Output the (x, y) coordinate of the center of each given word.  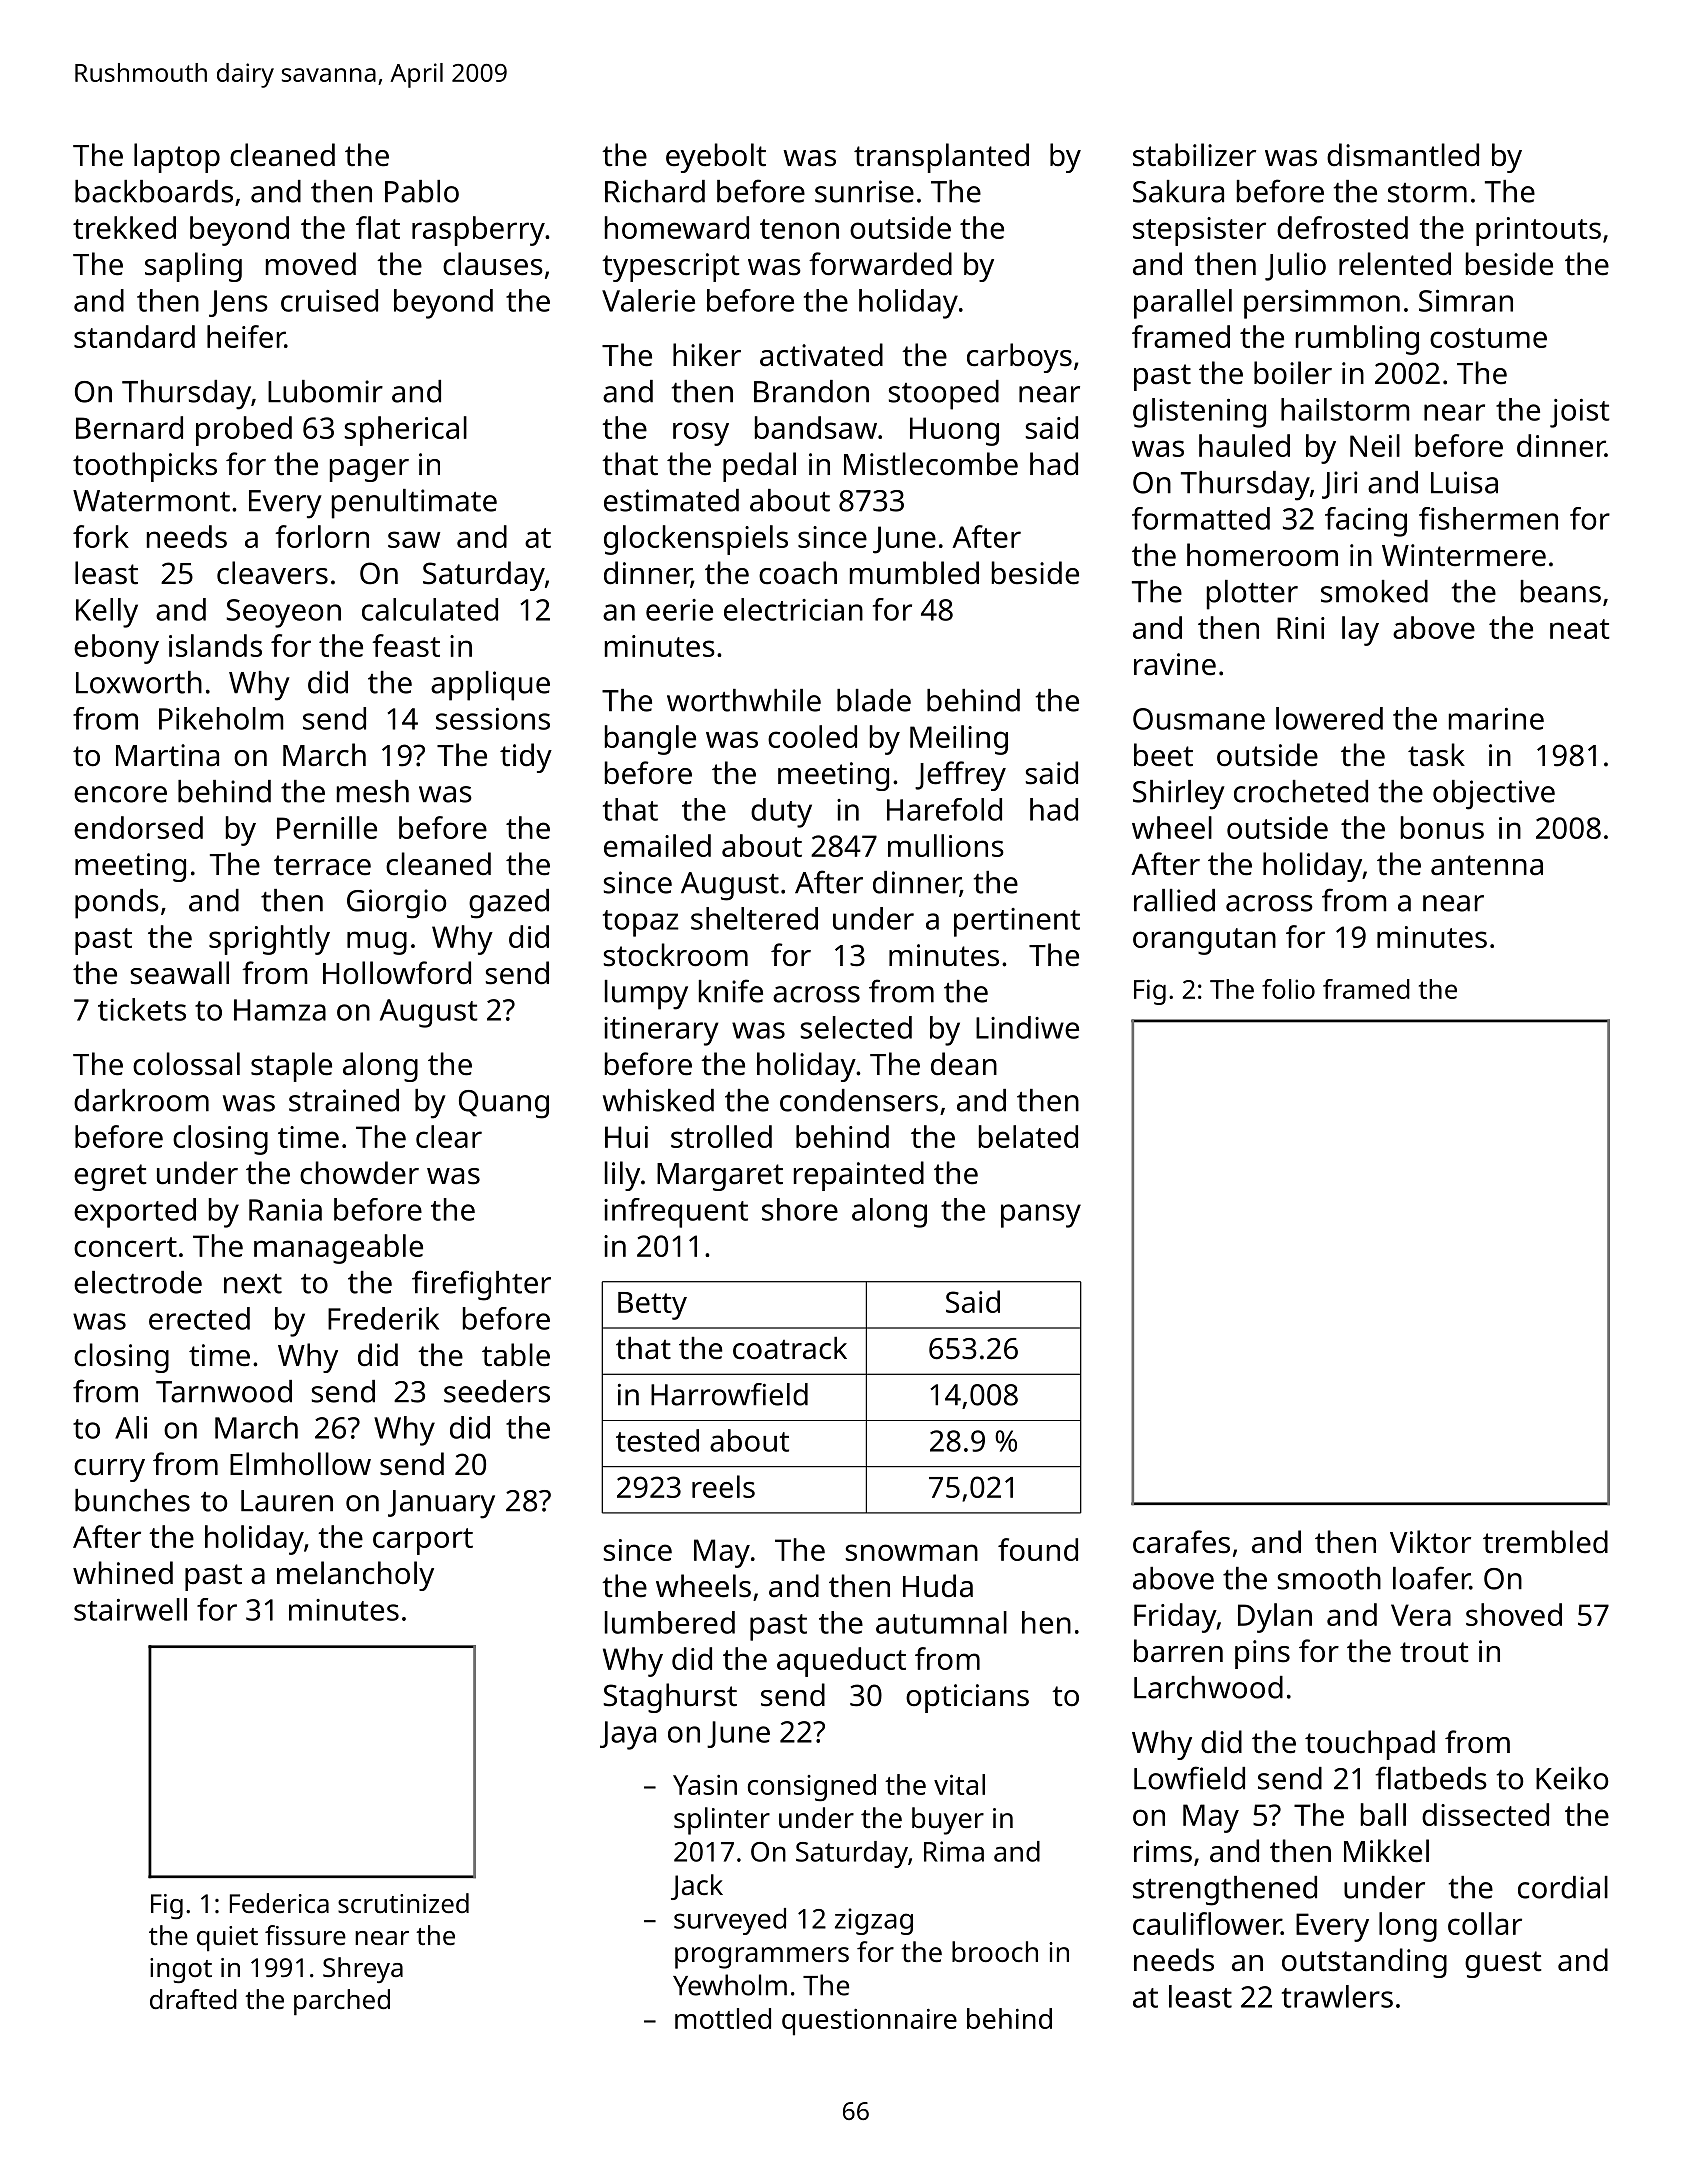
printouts (1538, 231)
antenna (1487, 865)
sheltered (754, 918)
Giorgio (397, 904)
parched (342, 2002)
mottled (723, 2018)
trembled (1545, 1542)
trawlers (1337, 1996)
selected (856, 1027)
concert (125, 1247)
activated (821, 355)
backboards (154, 191)
